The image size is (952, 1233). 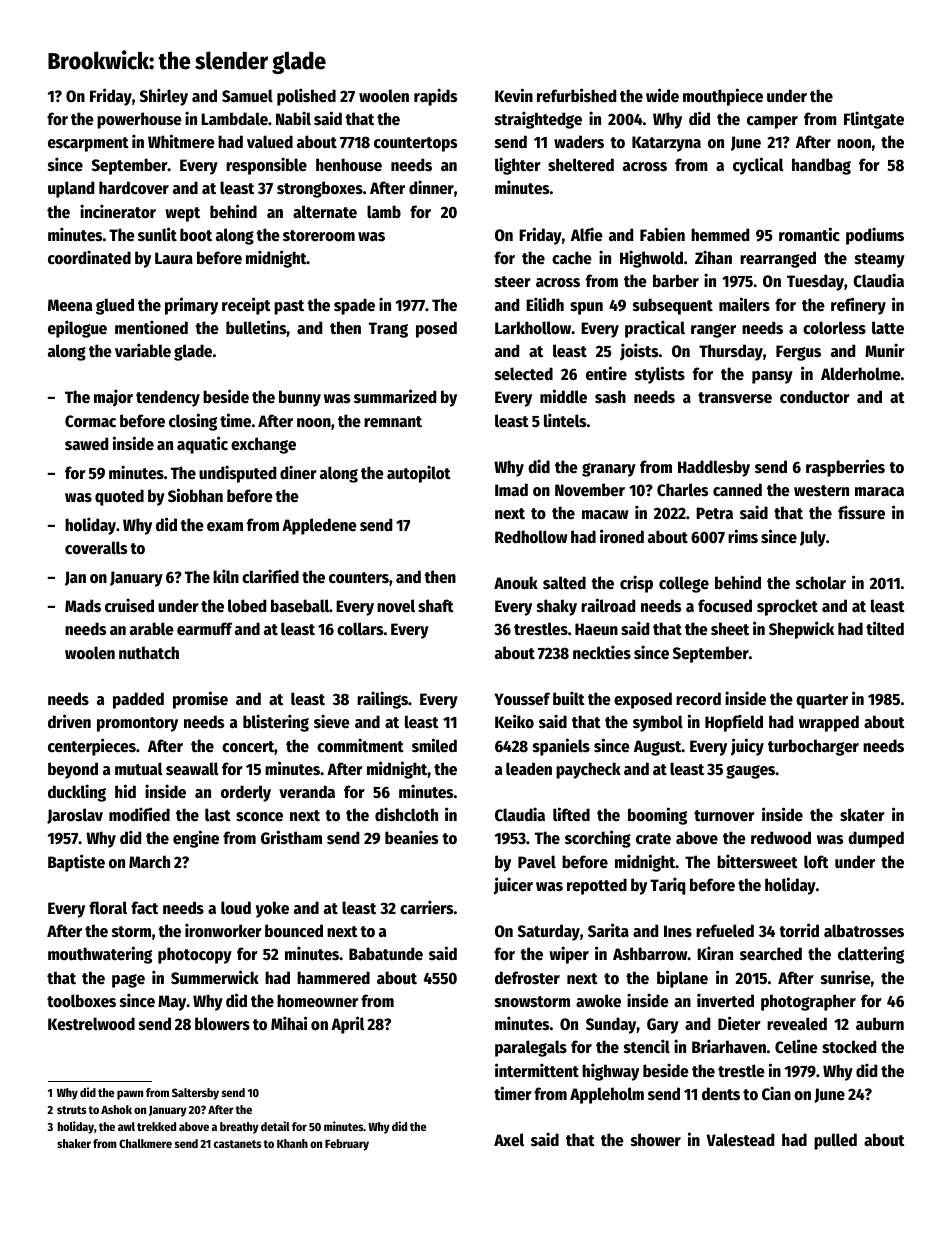 What do you see at coordinates (876, 839) in the document?
I see `dumped` at bounding box center [876, 839].
